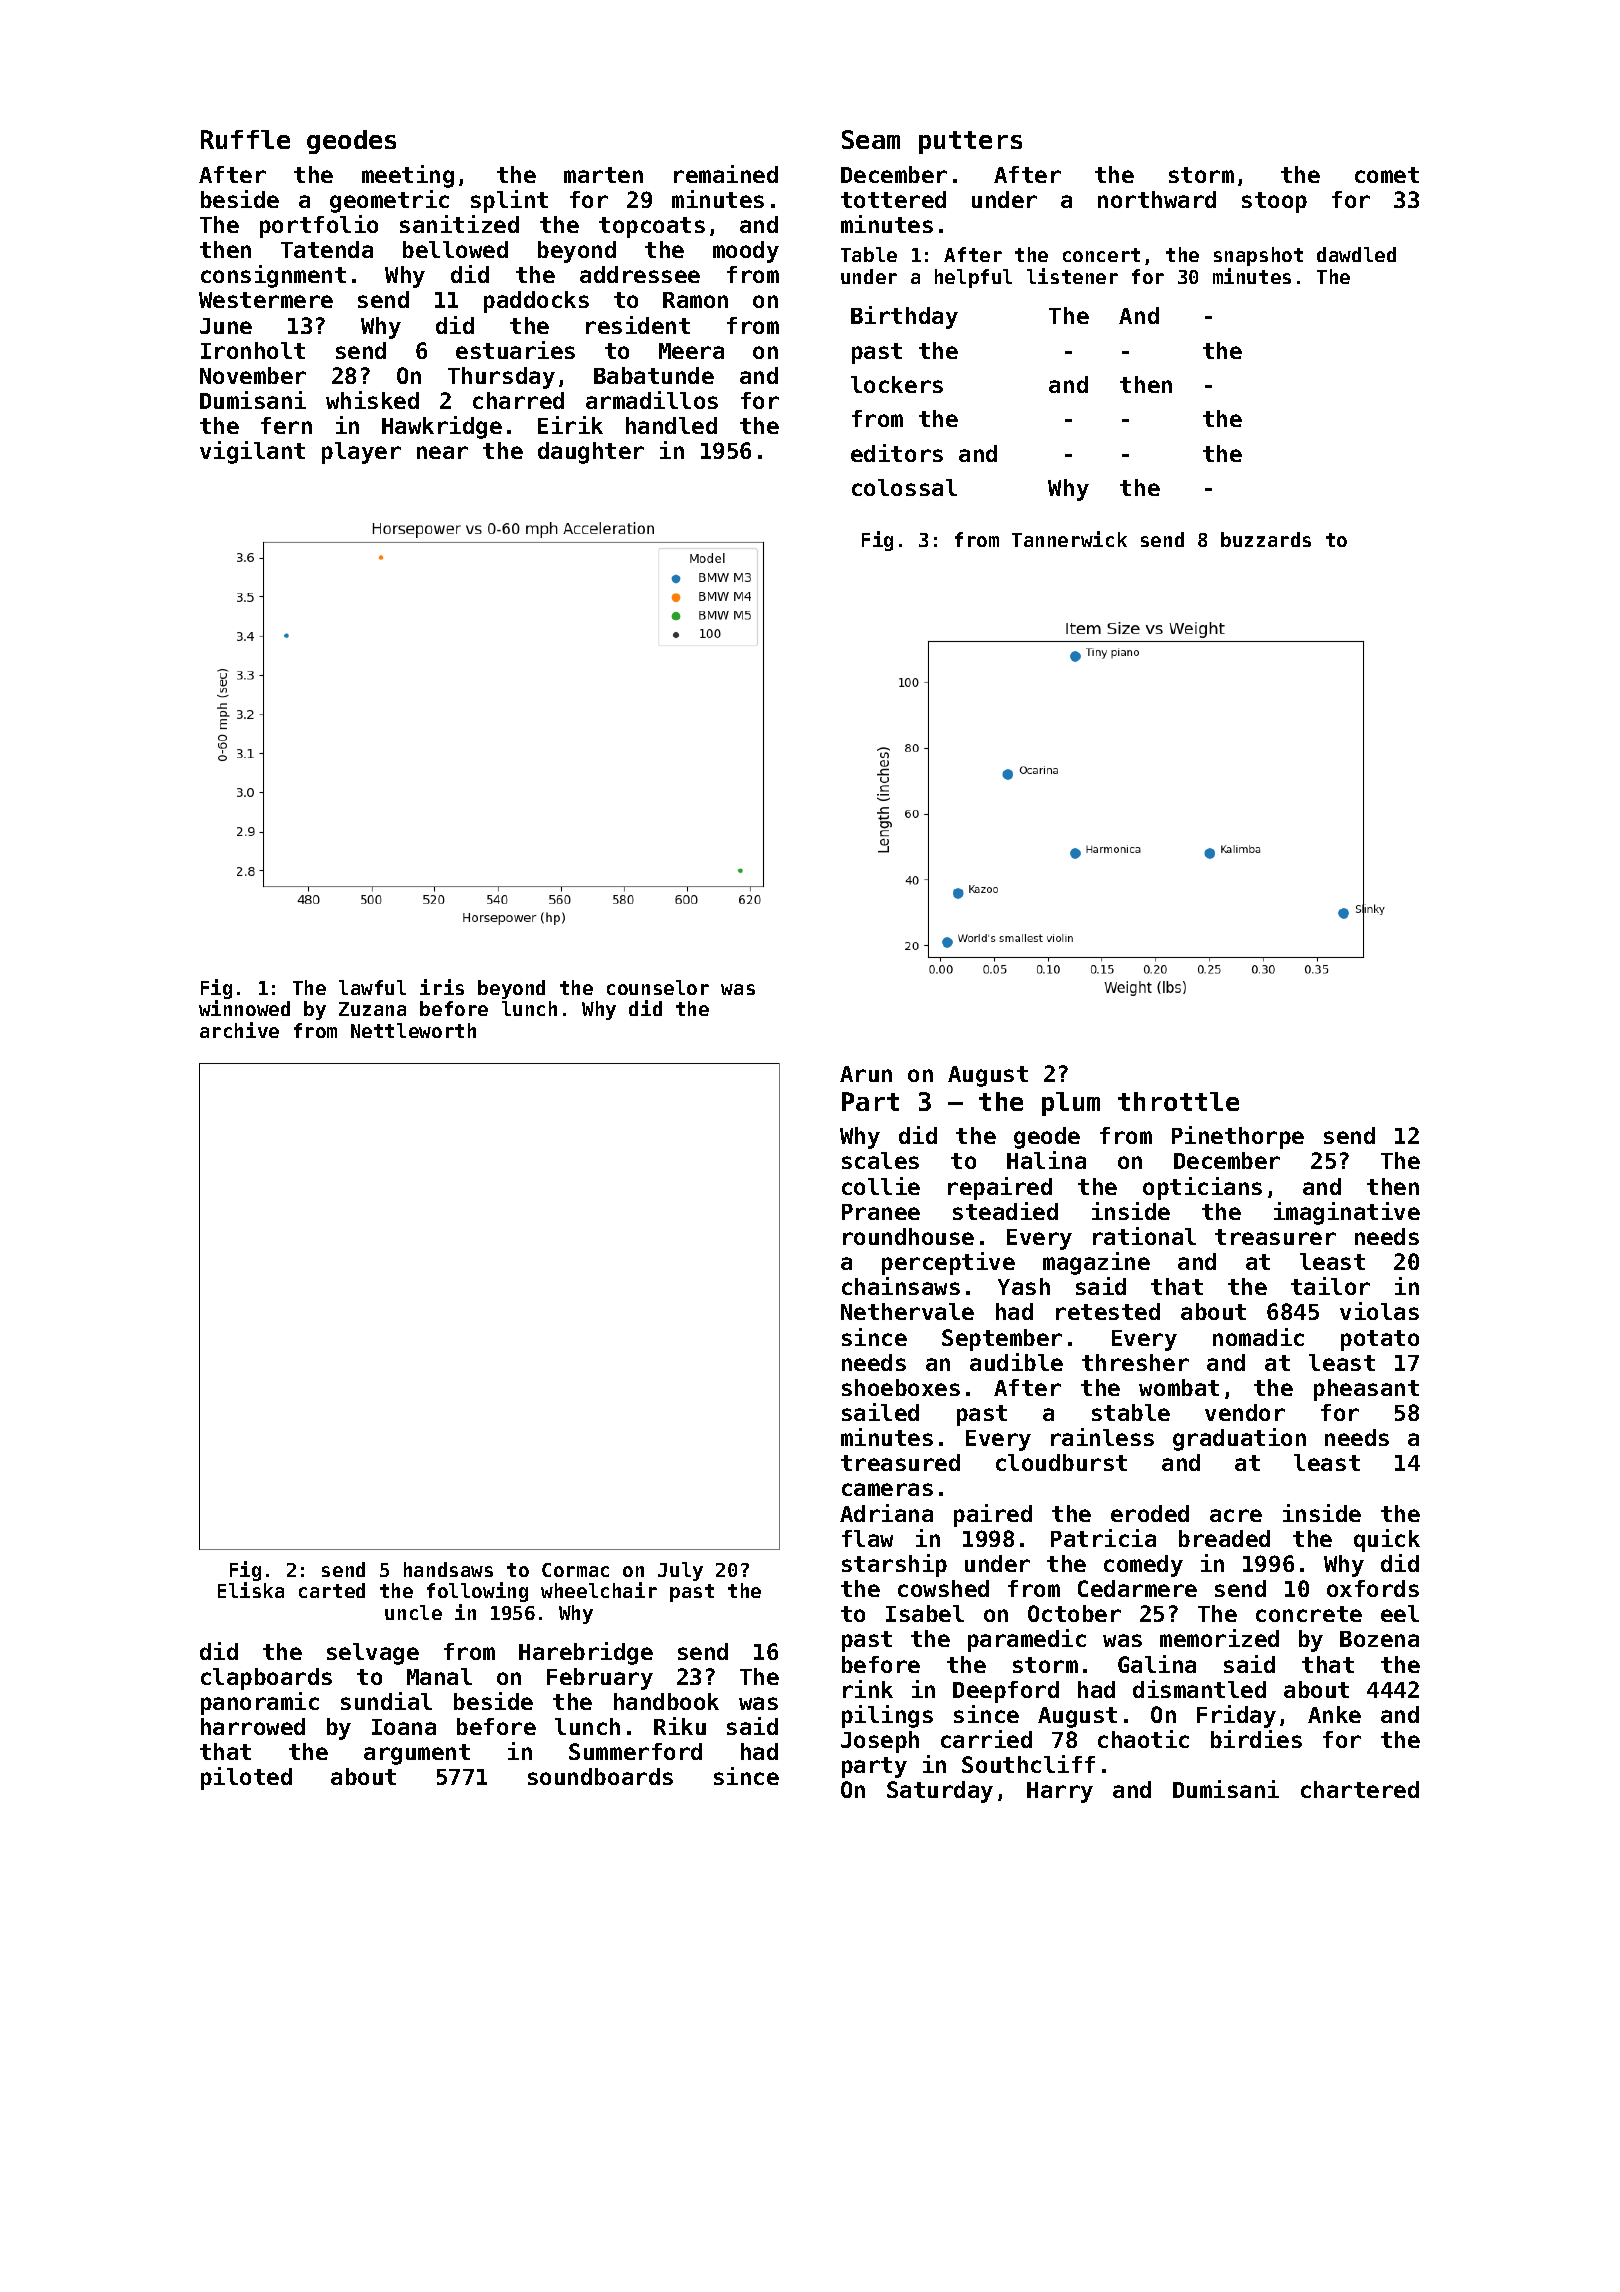 This image has height=2292, width=1620. What do you see at coordinates (1238, 1137) in the image?
I see `Pinethorpe` at bounding box center [1238, 1137].
